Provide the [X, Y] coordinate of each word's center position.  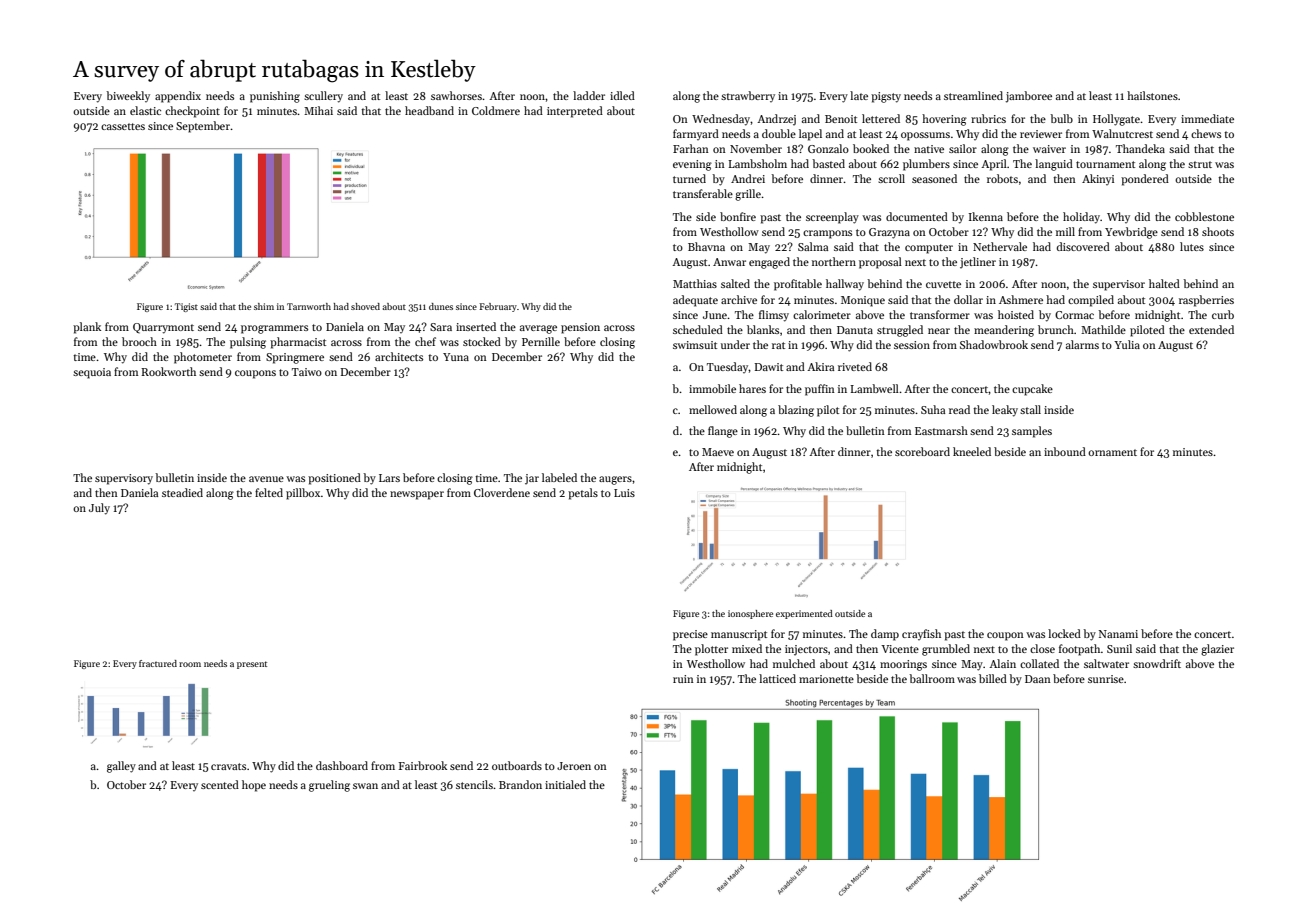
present [252, 665]
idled [622, 95]
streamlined [973, 95]
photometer [203, 358]
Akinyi [1098, 179]
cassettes [123, 126]
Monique [863, 301]
